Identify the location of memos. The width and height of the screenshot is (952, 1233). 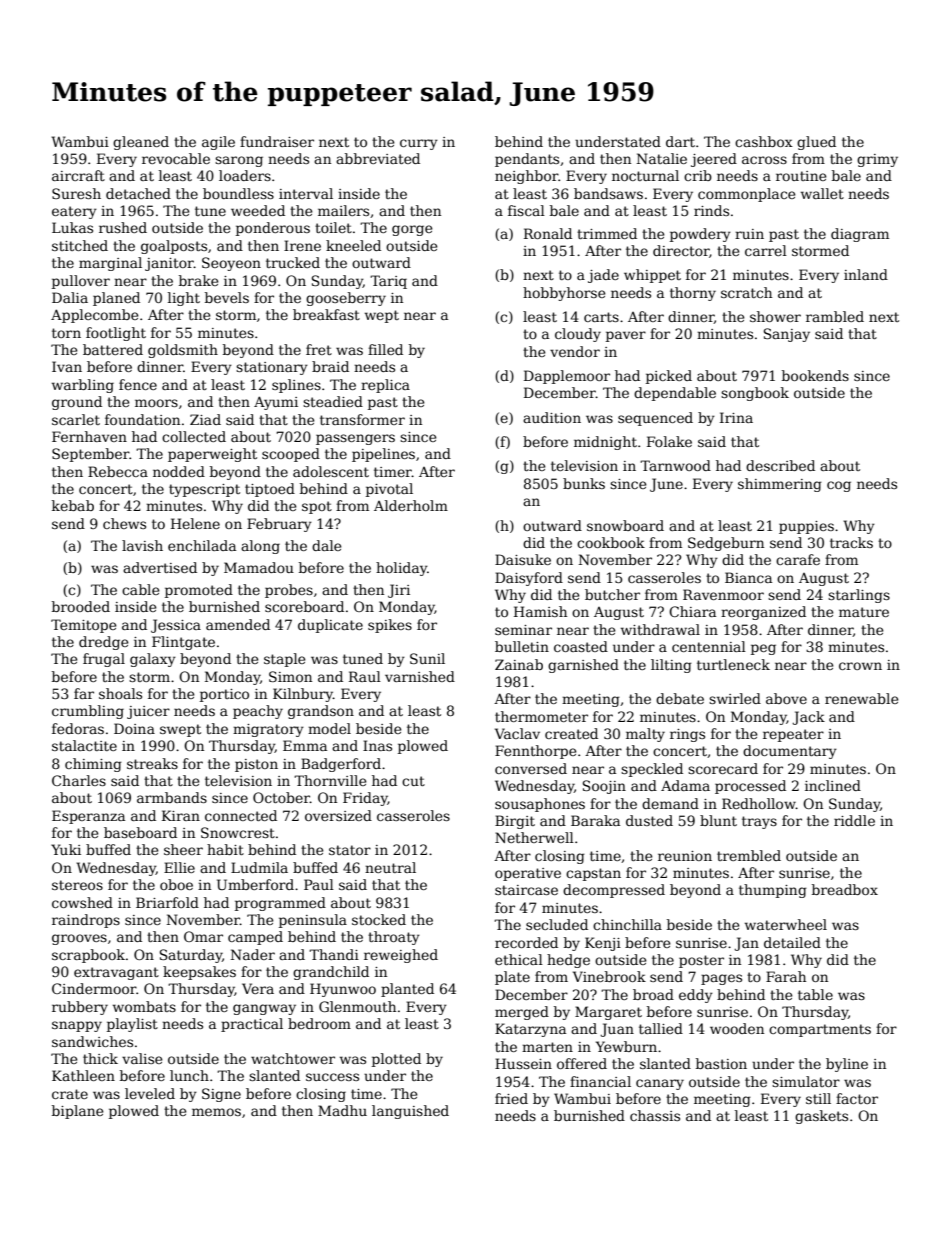
(216, 1112).
